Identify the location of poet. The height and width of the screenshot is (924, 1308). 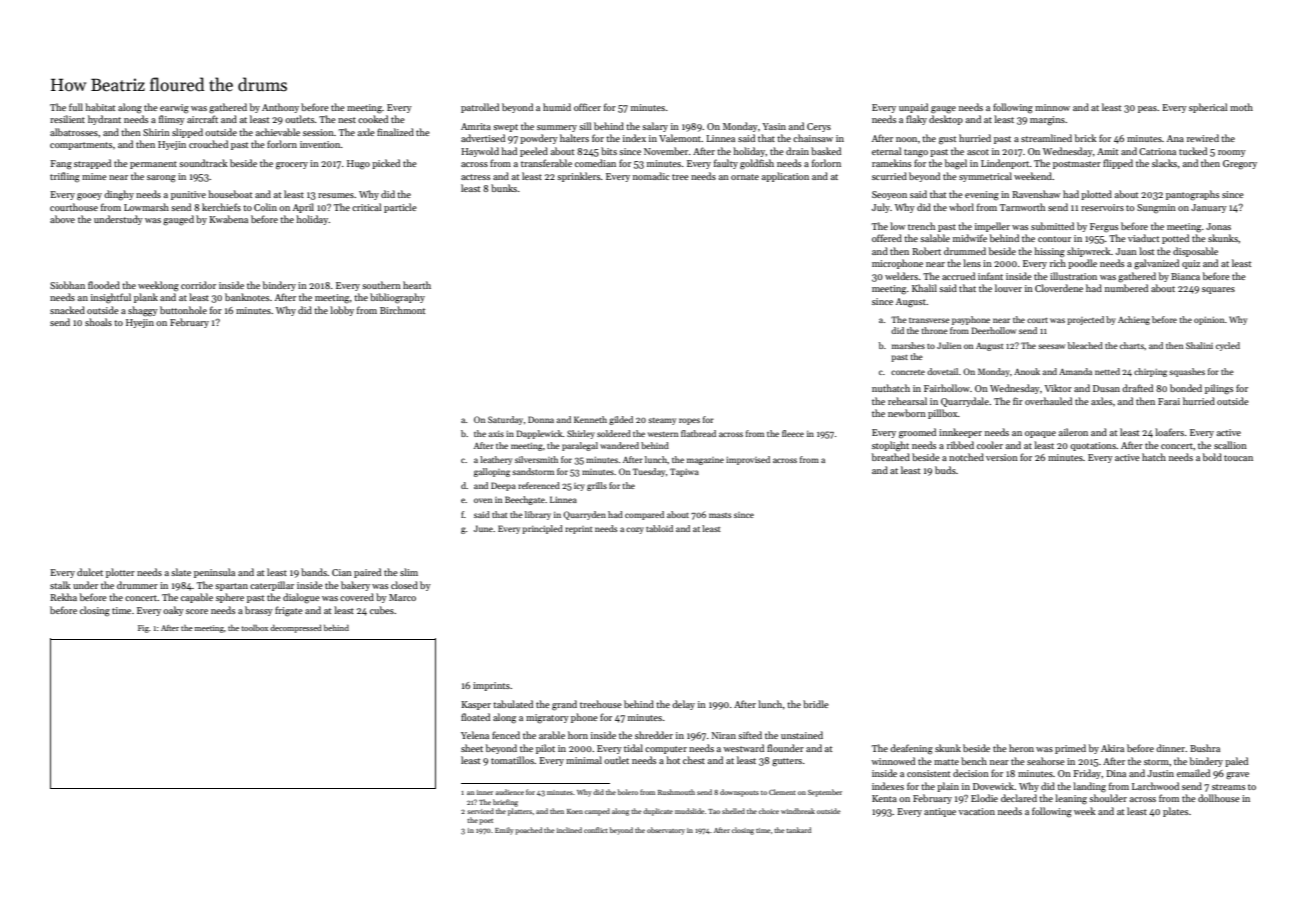
(486, 822).
